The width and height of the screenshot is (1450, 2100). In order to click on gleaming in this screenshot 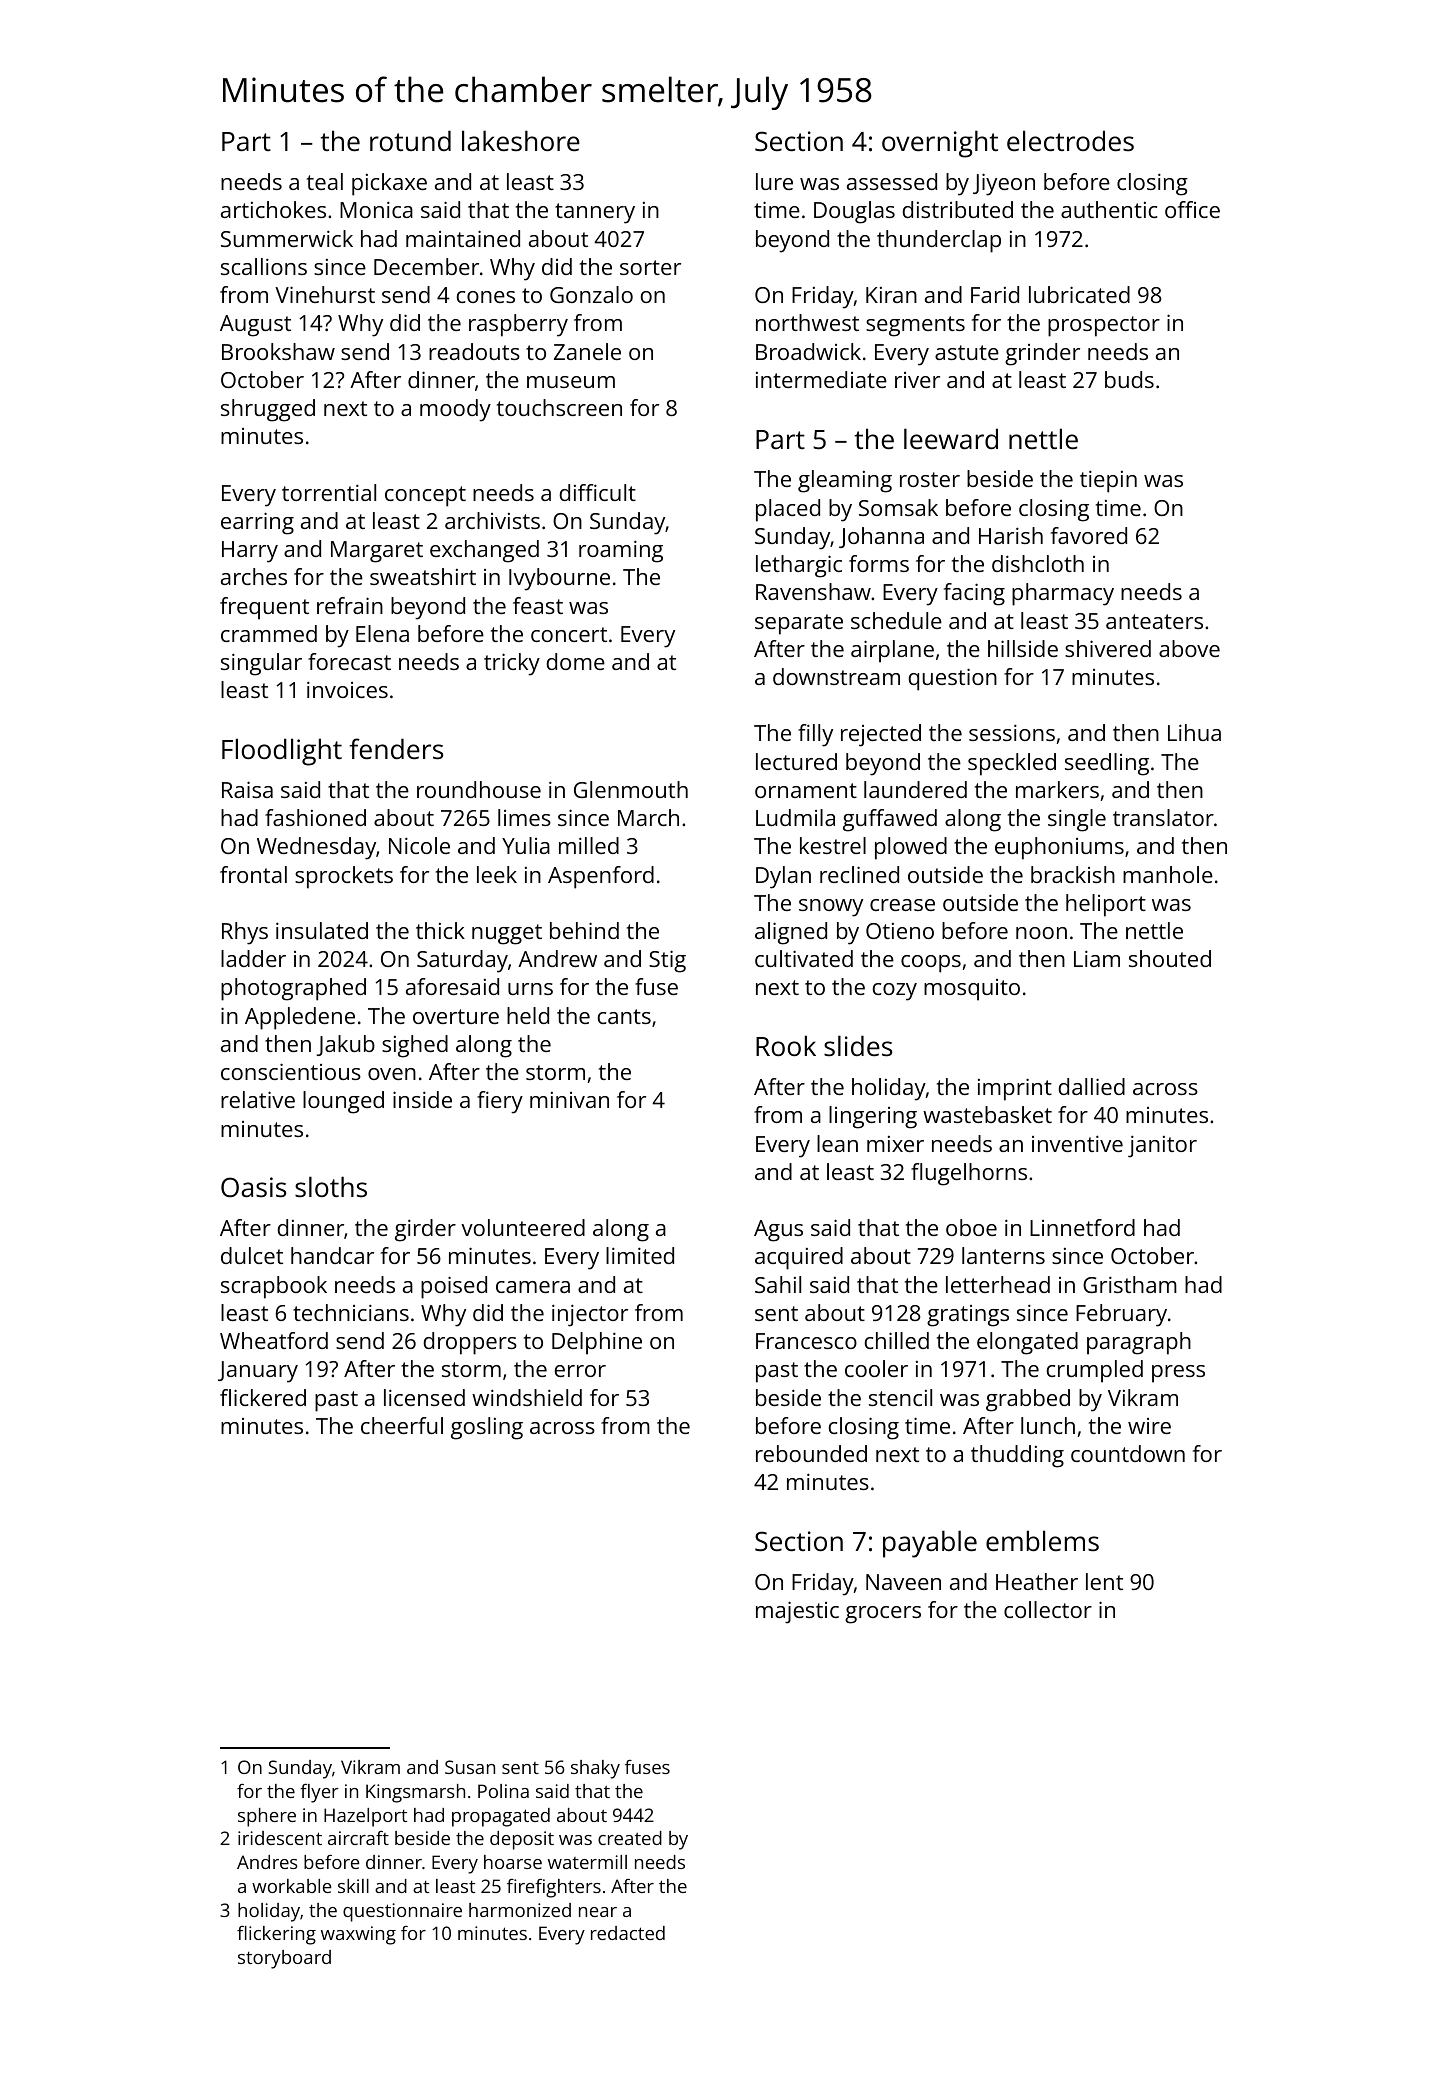, I will do `click(845, 481)`.
